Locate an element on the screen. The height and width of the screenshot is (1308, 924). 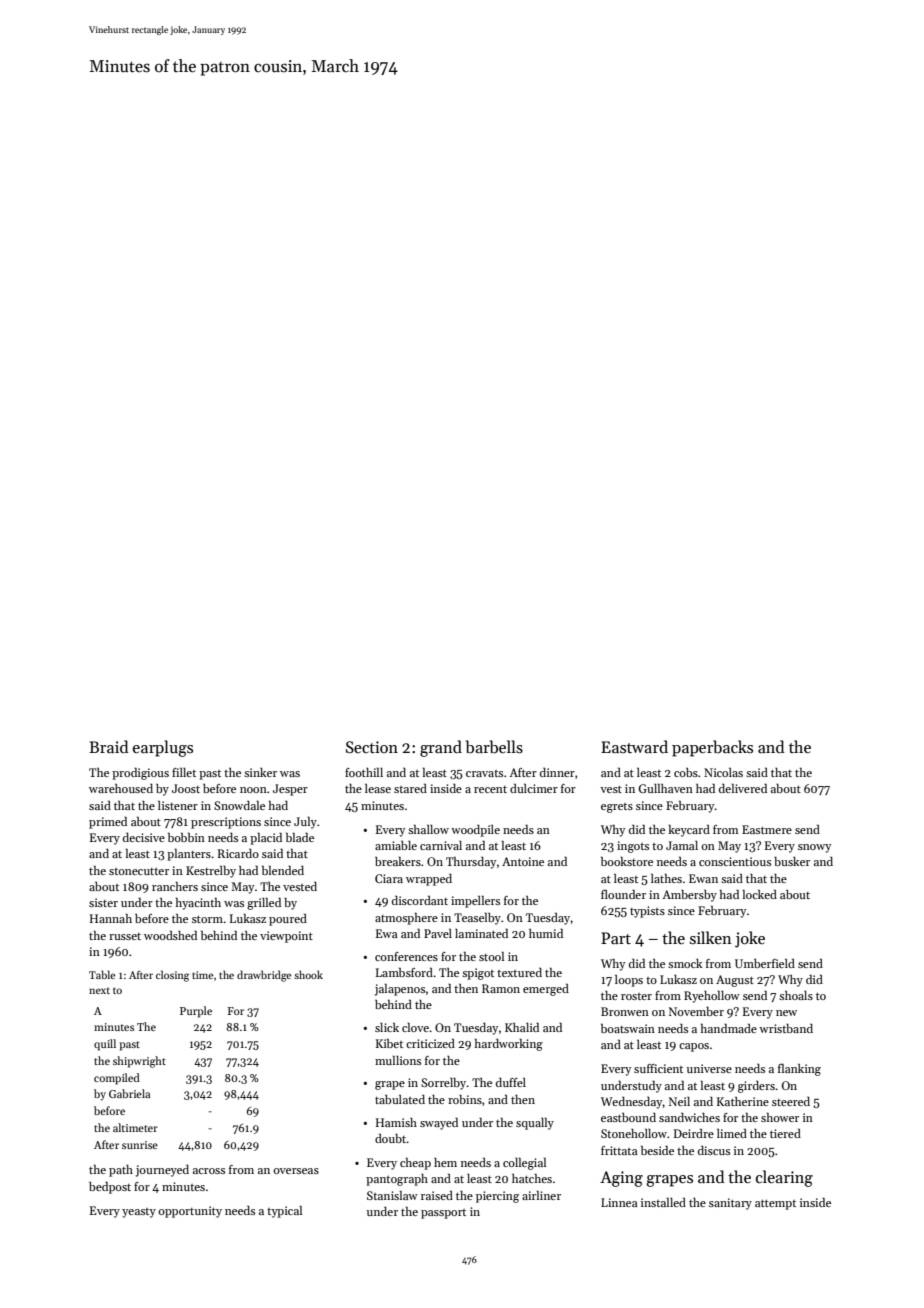
paperbacks is located at coordinates (712, 748).
